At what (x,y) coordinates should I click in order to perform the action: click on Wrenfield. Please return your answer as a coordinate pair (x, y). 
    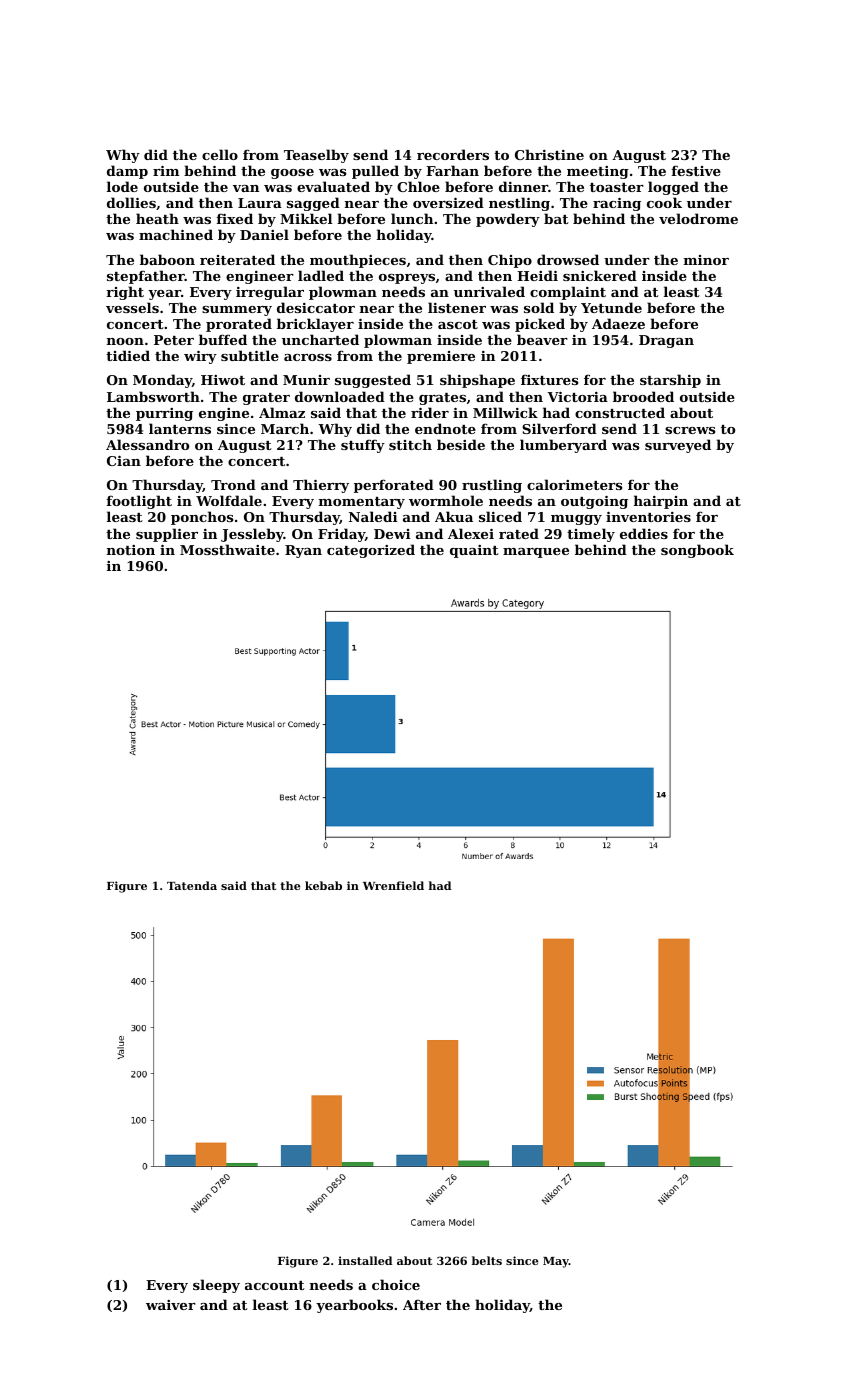
    Looking at the image, I should click on (393, 885).
